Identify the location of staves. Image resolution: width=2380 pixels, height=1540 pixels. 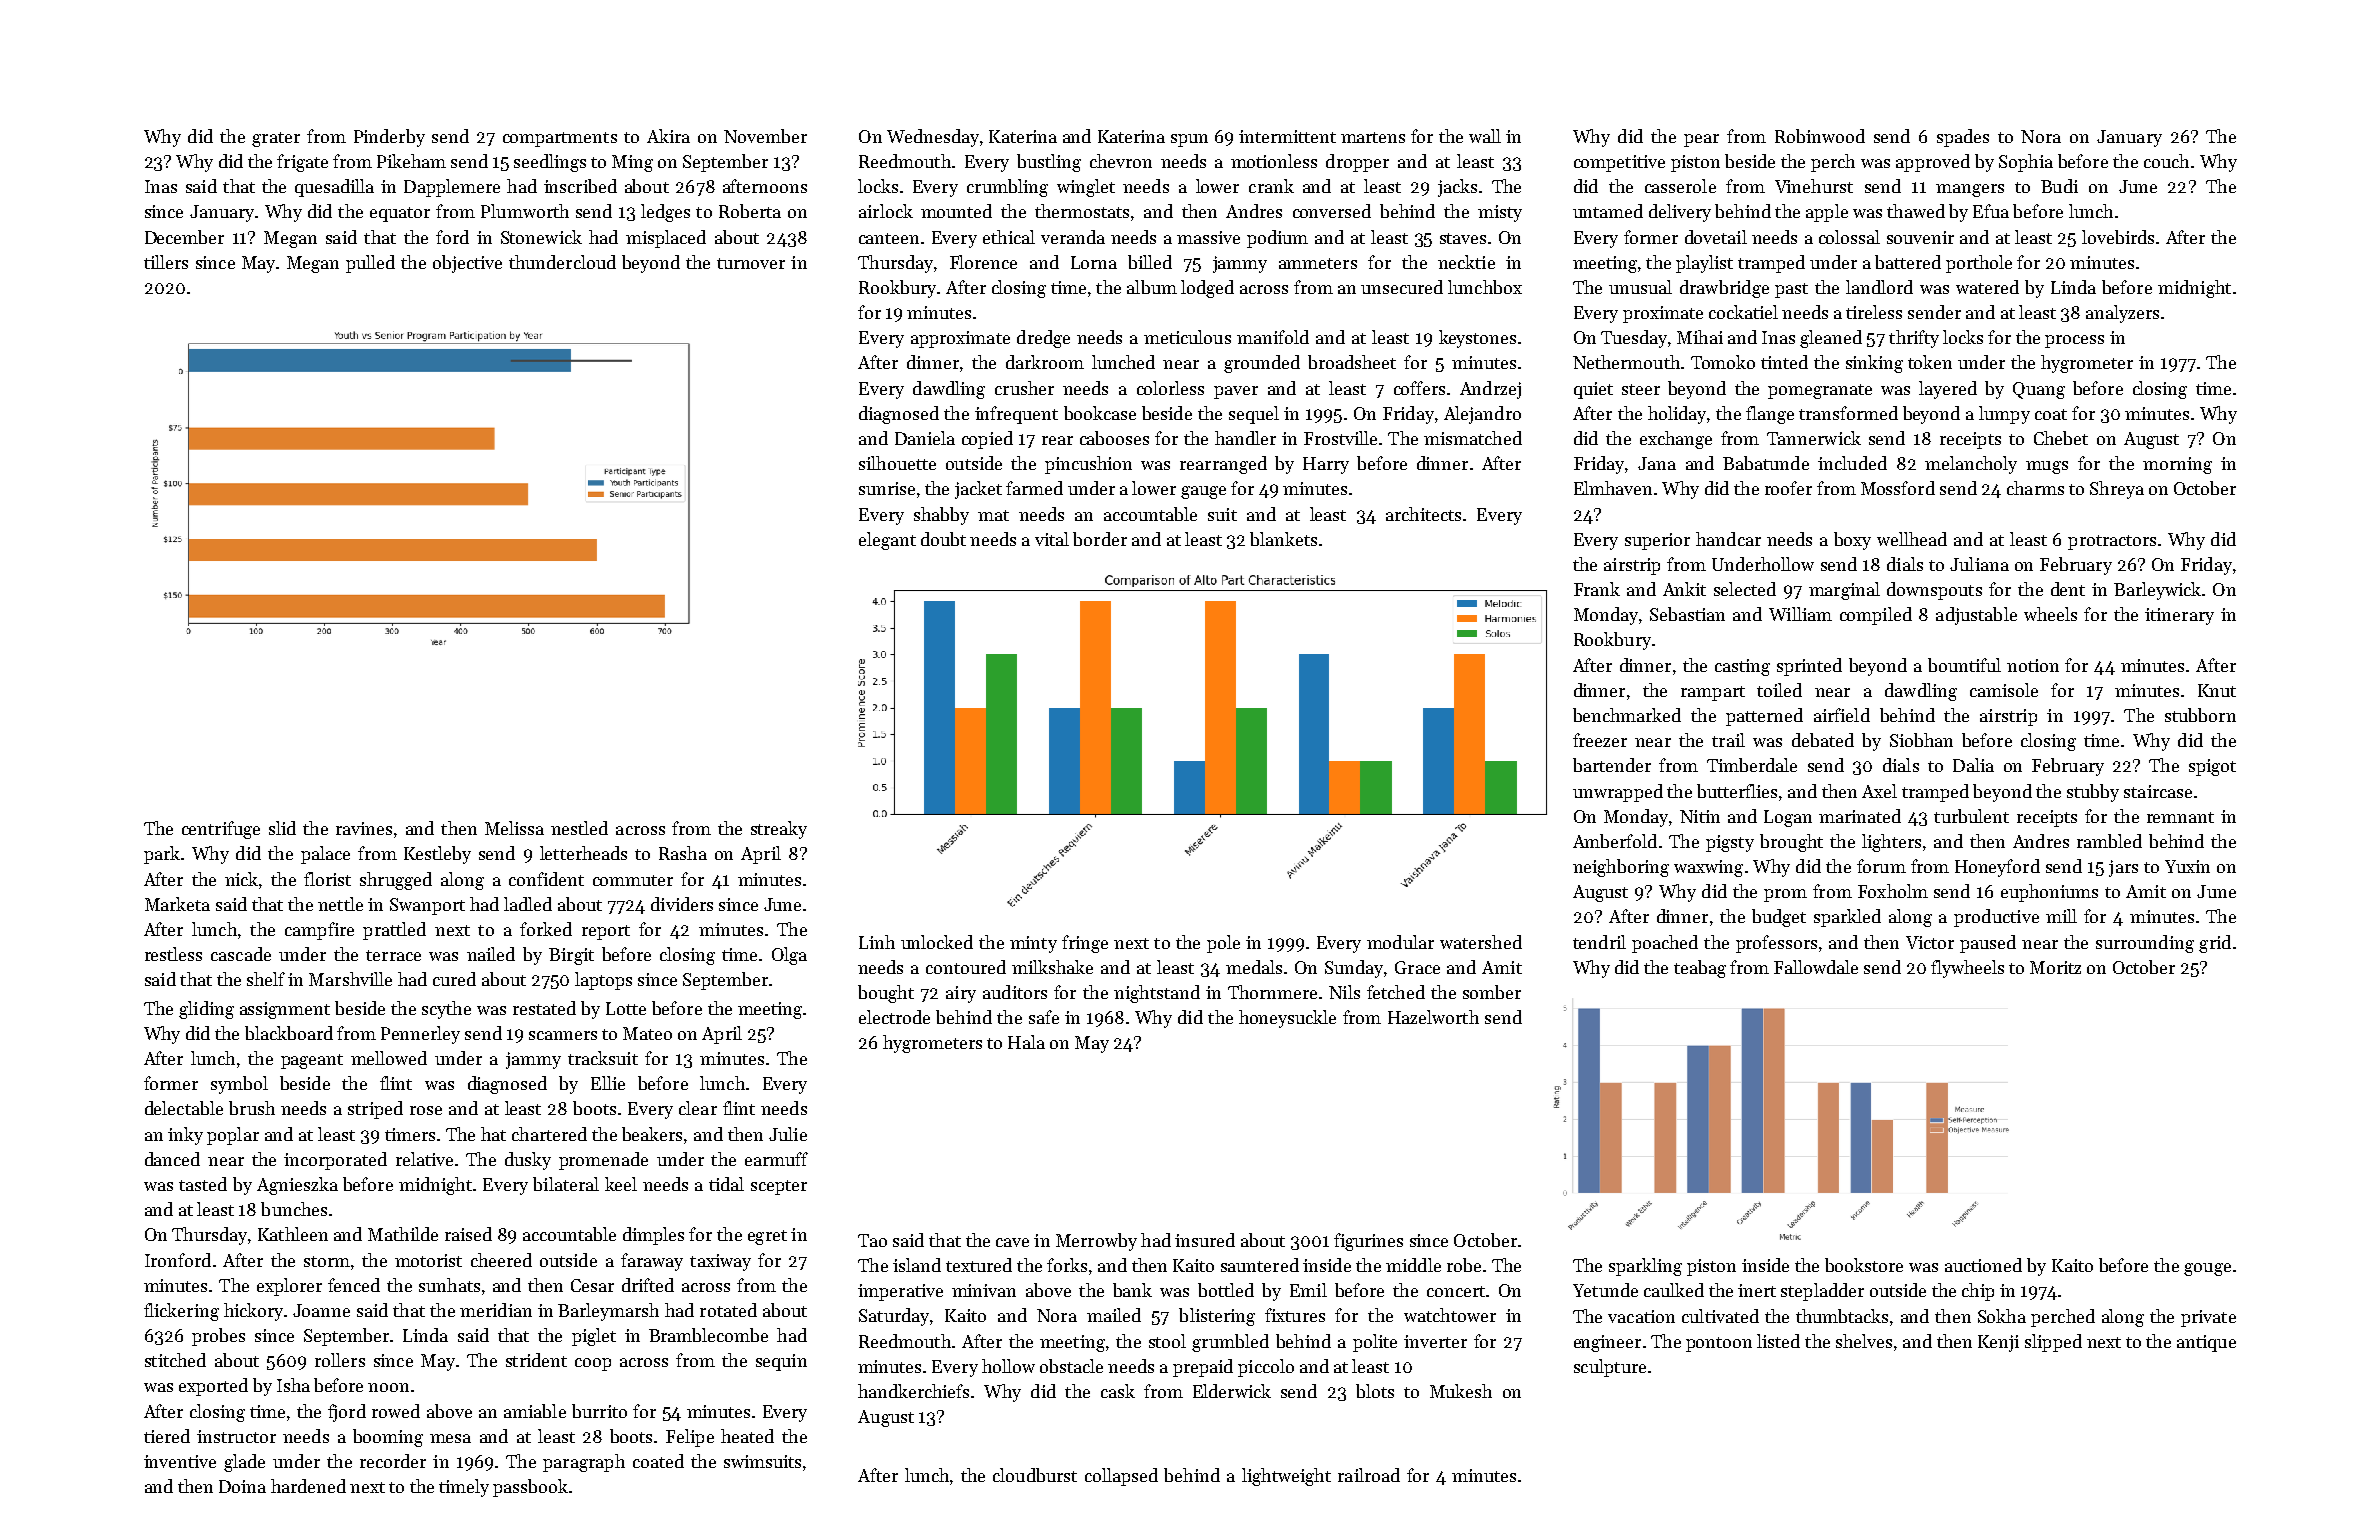
(1463, 238).
